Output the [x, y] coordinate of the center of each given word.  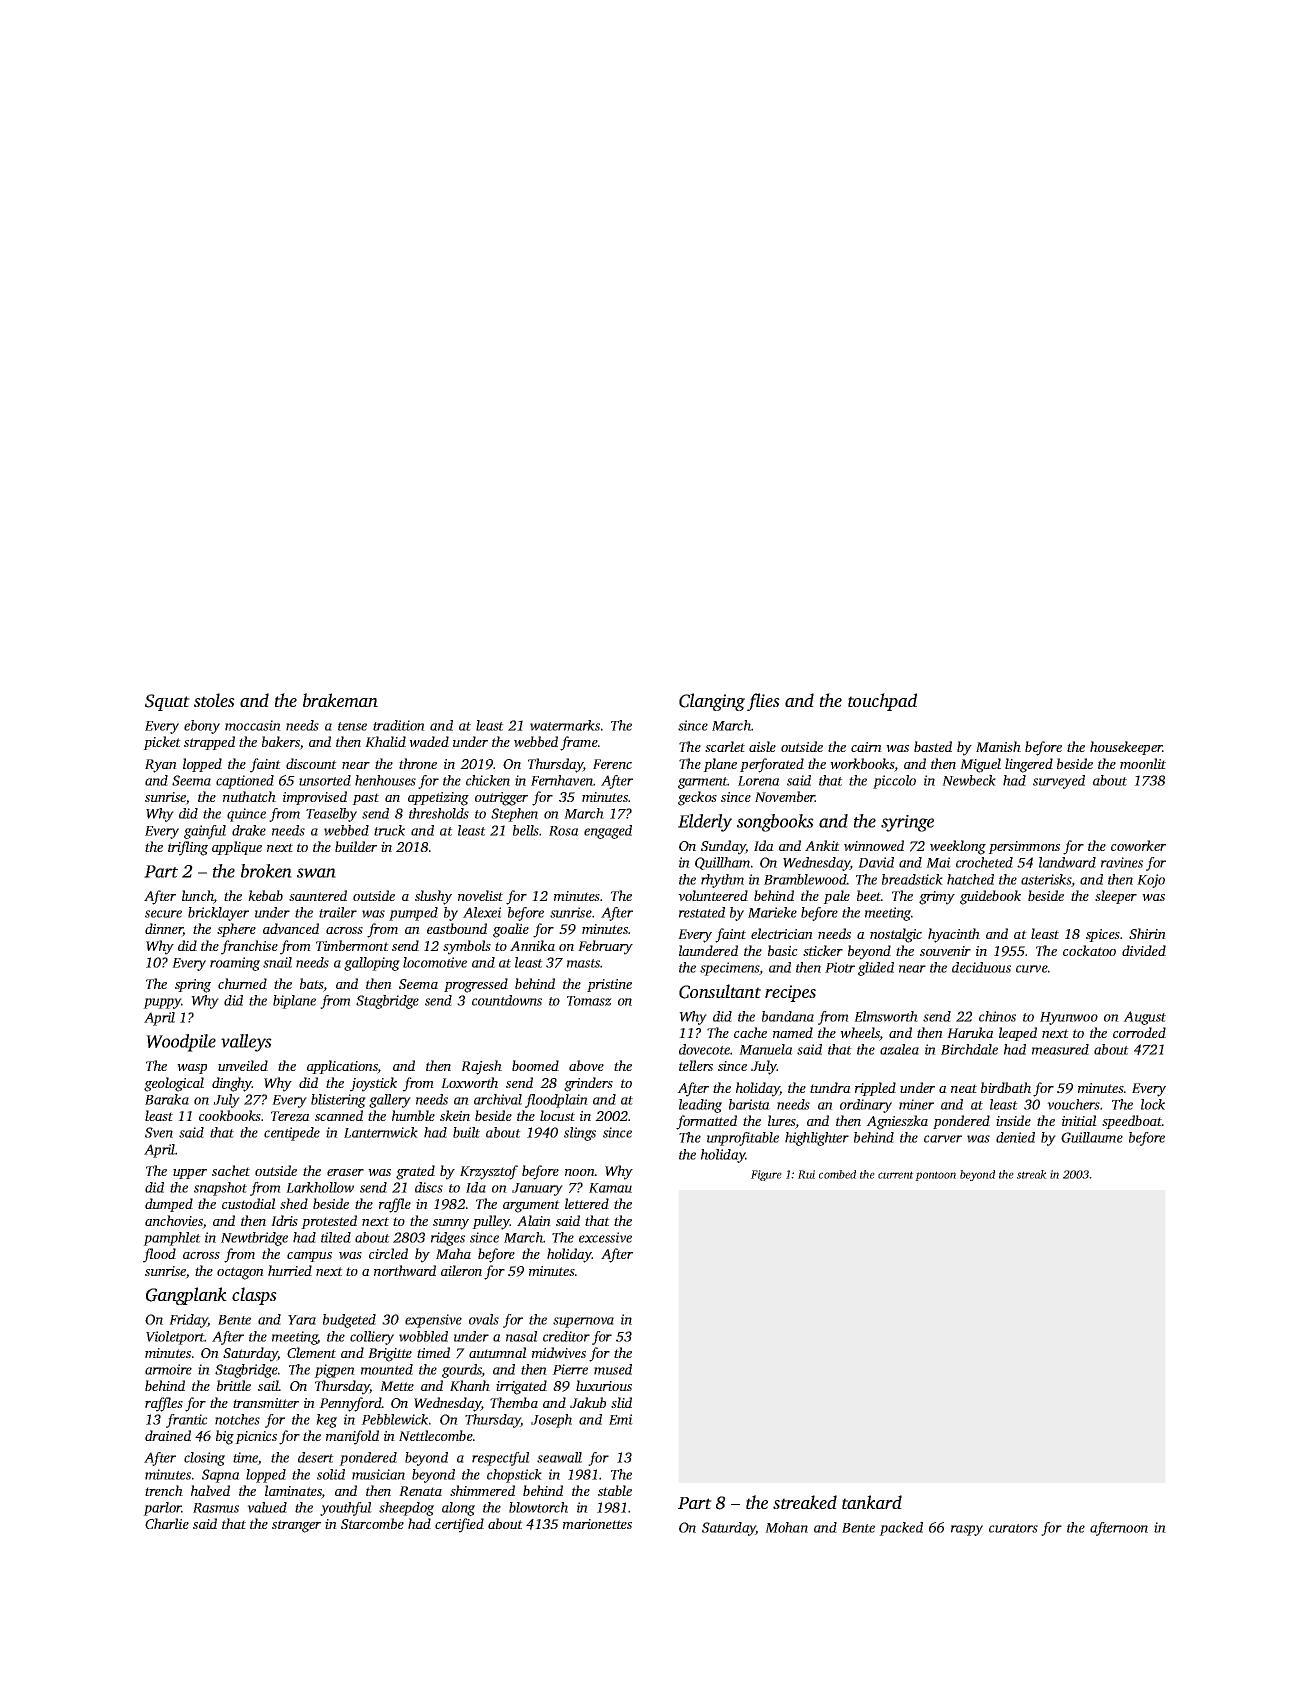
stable [615, 1490]
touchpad [882, 702]
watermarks [565, 725]
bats [312, 985]
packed [901, 1529]
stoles [214, 700]
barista [749, 1104]
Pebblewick [394, 1419]
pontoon [935, 1176]
